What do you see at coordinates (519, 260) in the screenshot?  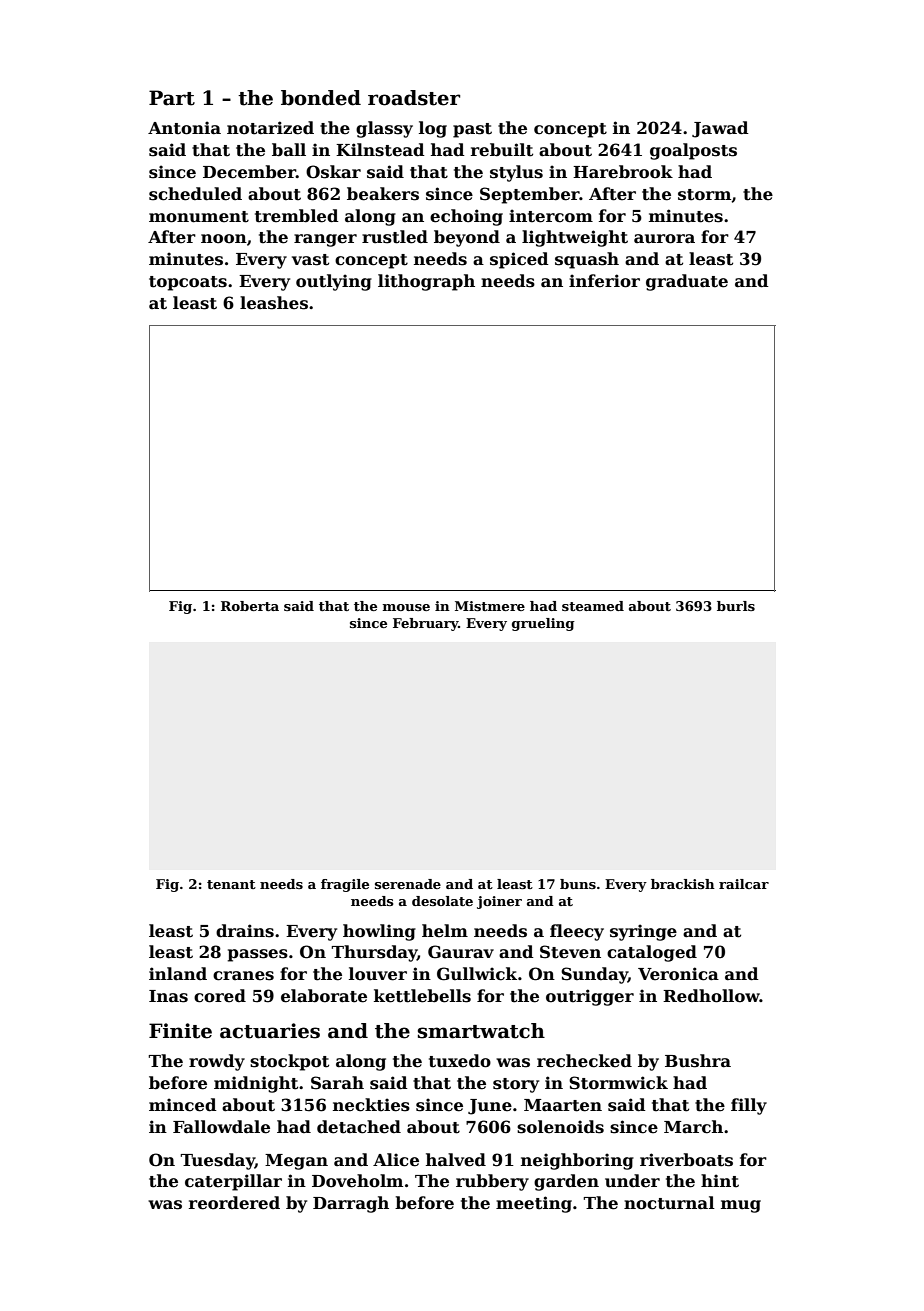 I see `spiced` at bounding box center [519, 260].
